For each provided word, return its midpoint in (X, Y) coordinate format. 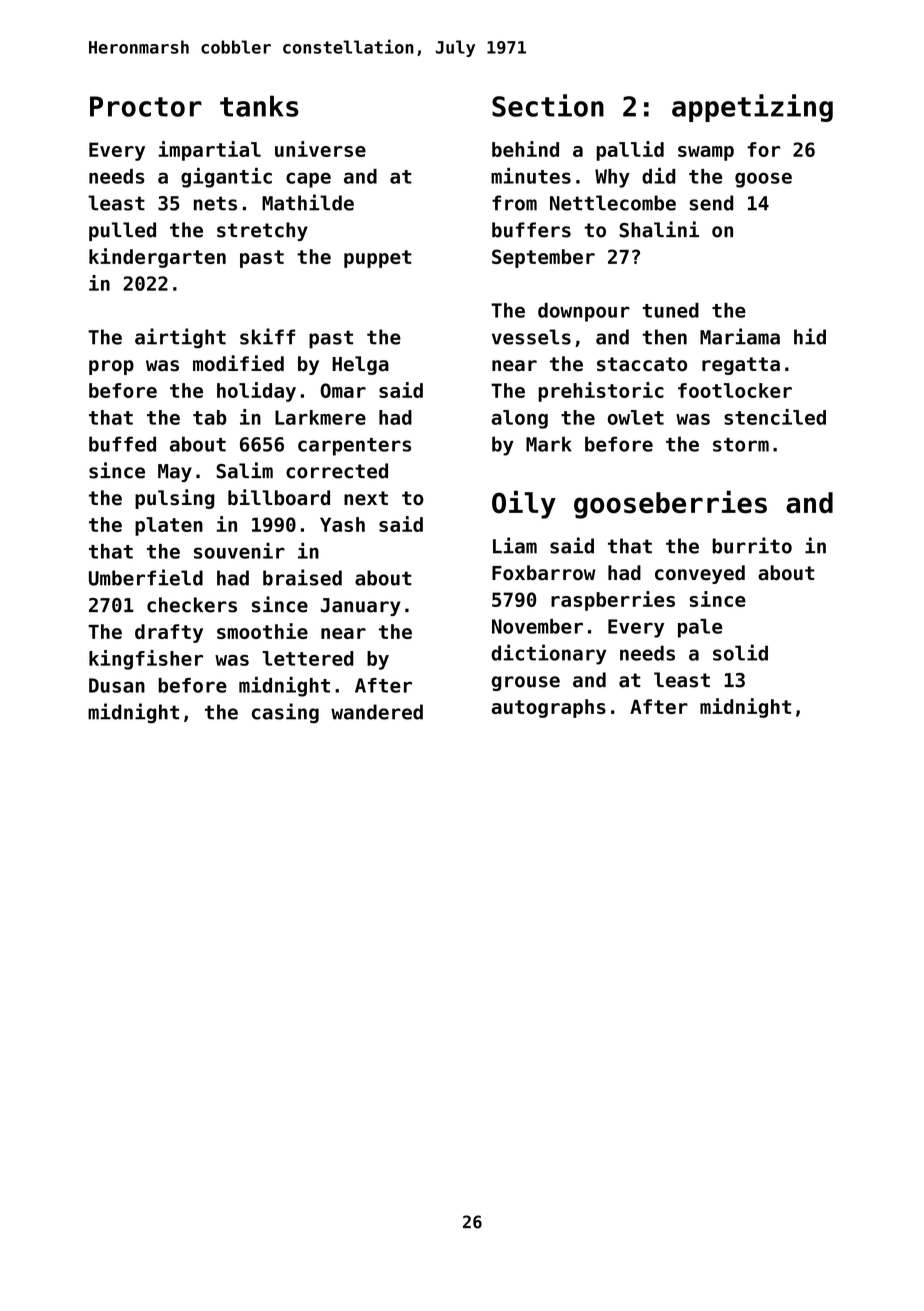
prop (111, 367)
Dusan (117, 685)
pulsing (174, 499)
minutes (531, 176)
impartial (209, 151)
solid (740, 652)
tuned (671, 310)
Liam (515, 545)
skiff (268, 336)
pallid (630, 151)
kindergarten (157, 258)
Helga (361, 365)
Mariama (740, 336)
